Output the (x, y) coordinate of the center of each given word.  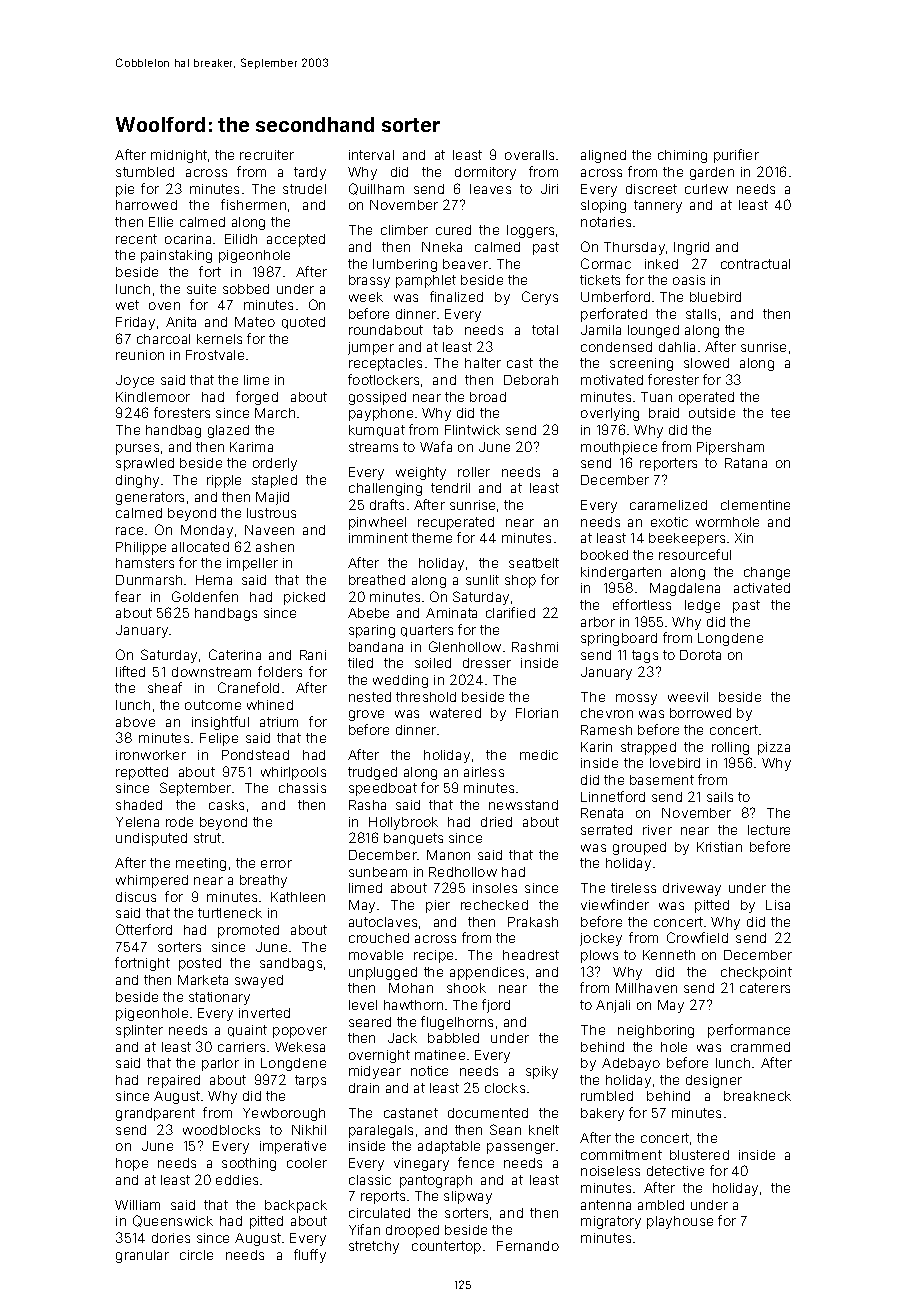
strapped (648, 748)
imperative (293, 1147)
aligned (603, 156)
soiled (433, 663)
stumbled (145, 172)
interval (371, 155)
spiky (542, 1072)
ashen (275, 547)
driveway (692, 889)
